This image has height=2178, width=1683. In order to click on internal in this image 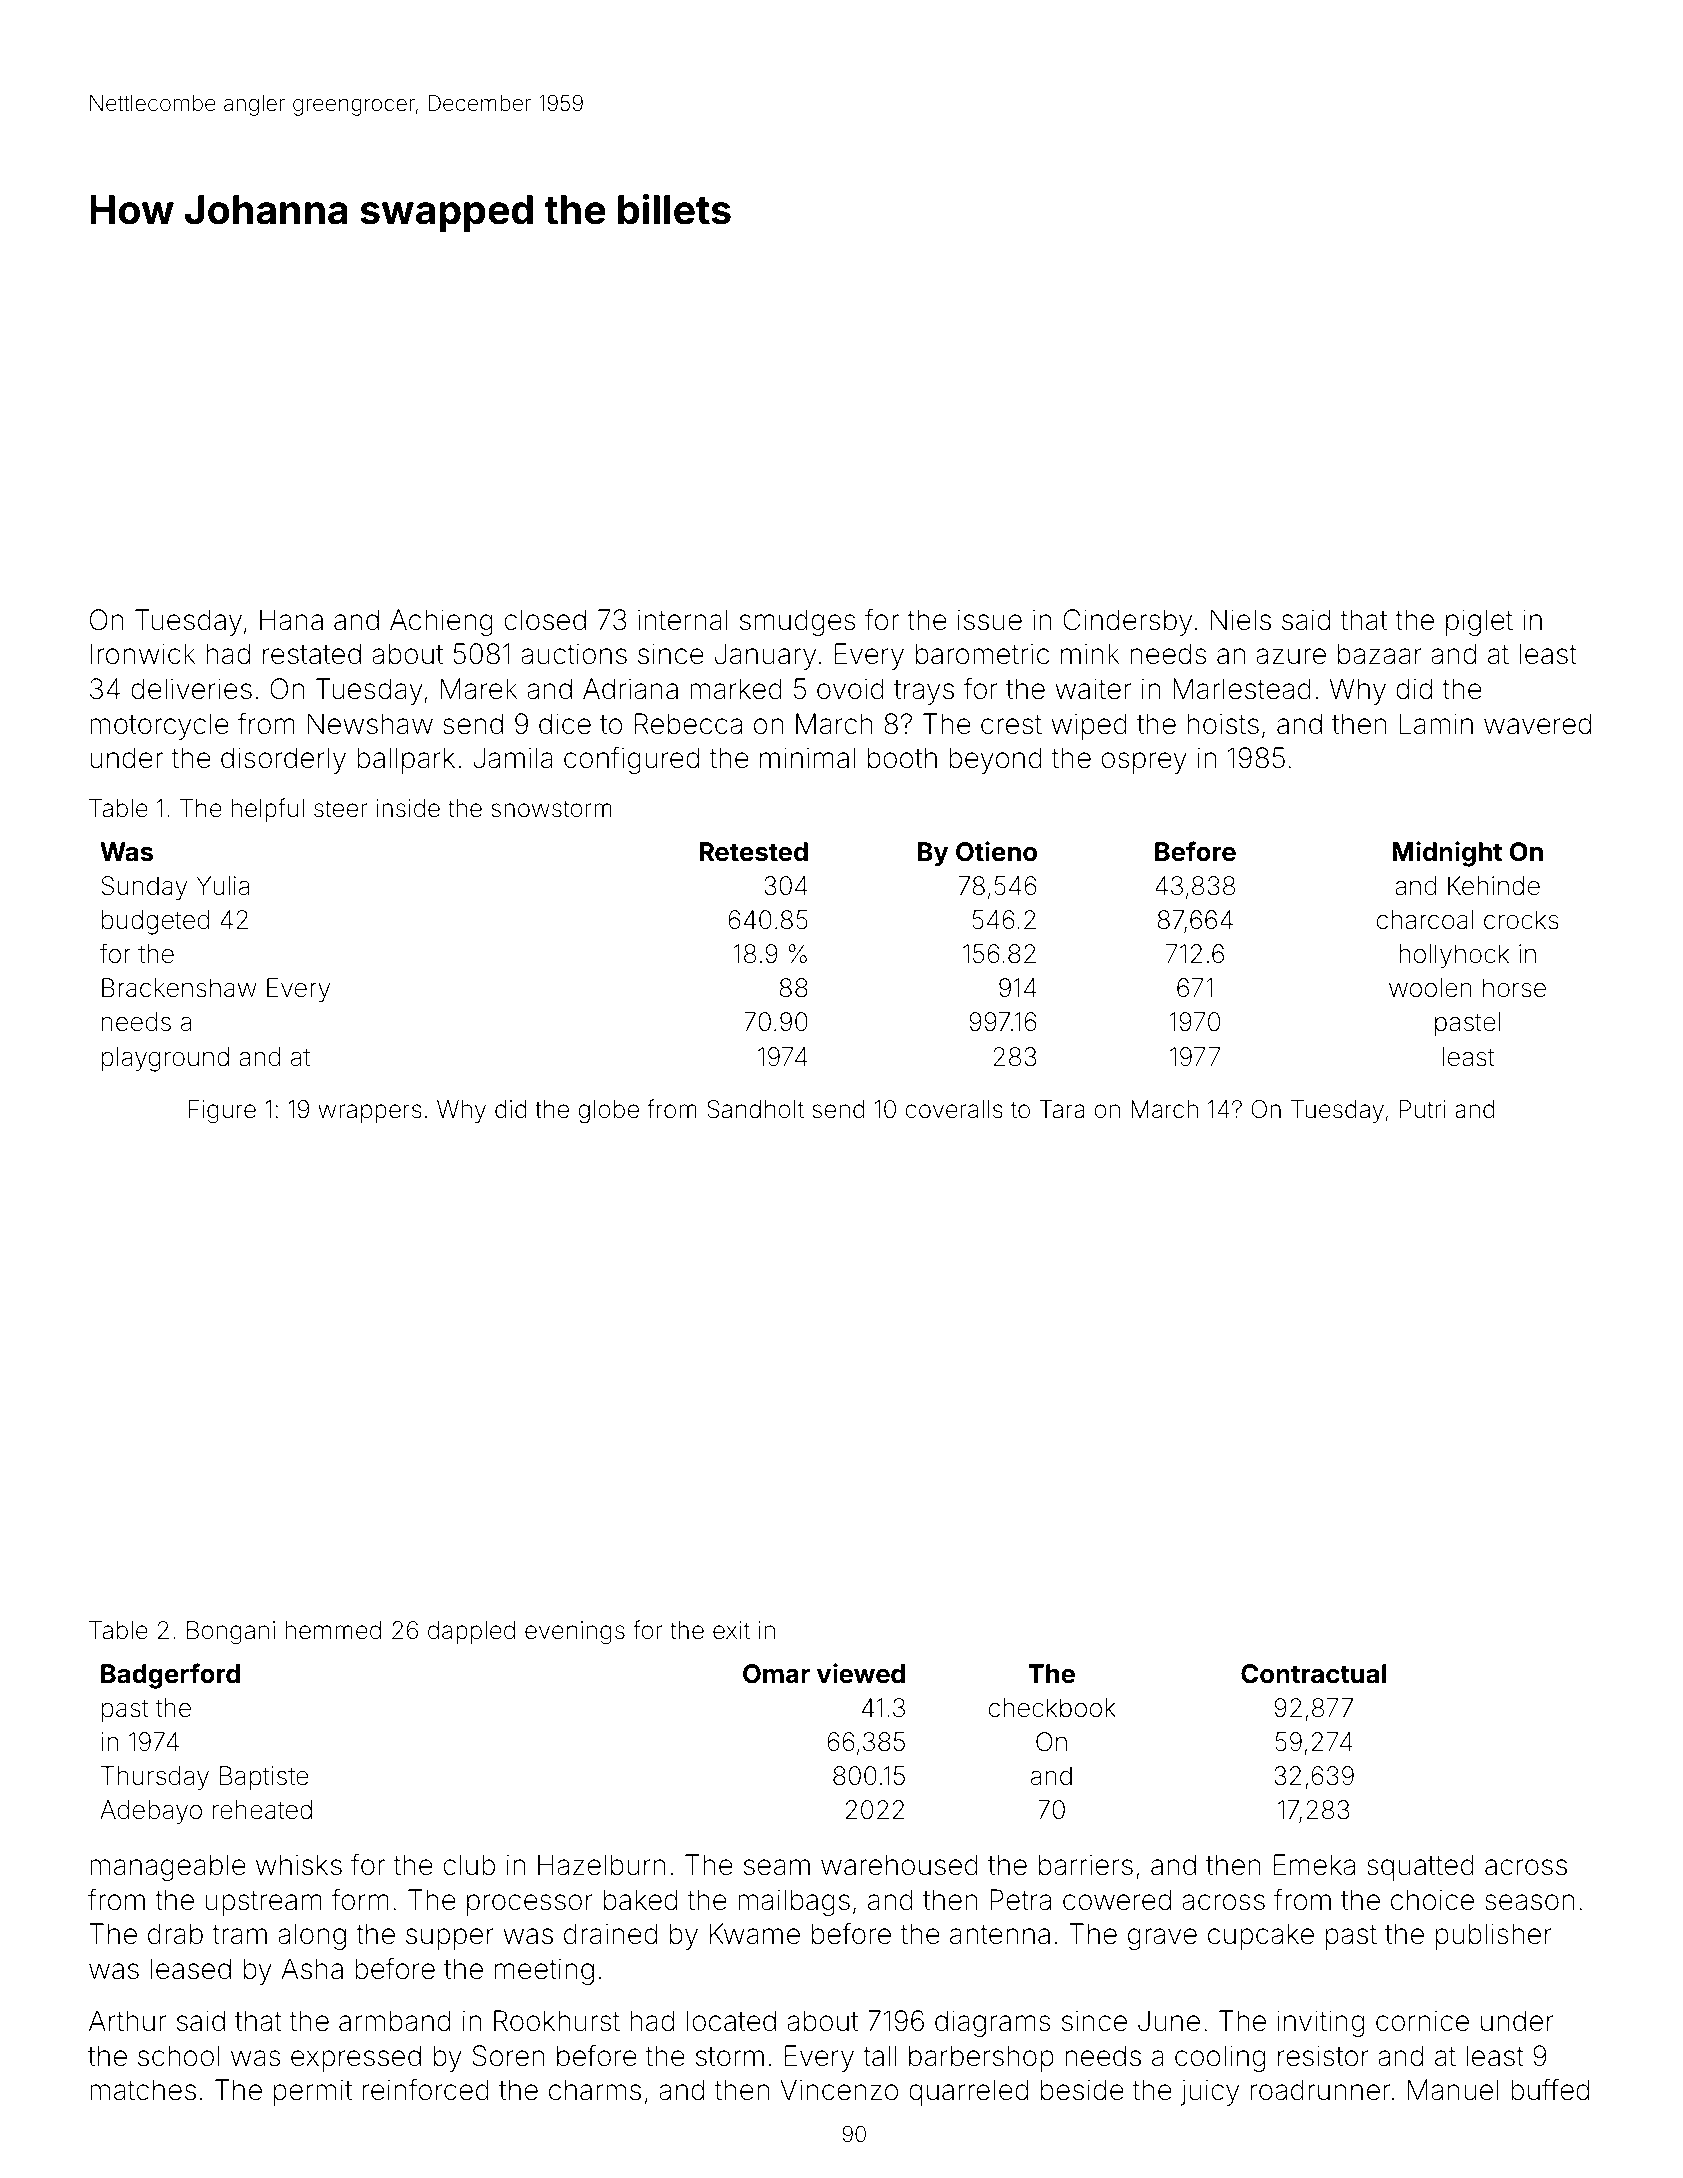, I will do `click(683, 620)`.
